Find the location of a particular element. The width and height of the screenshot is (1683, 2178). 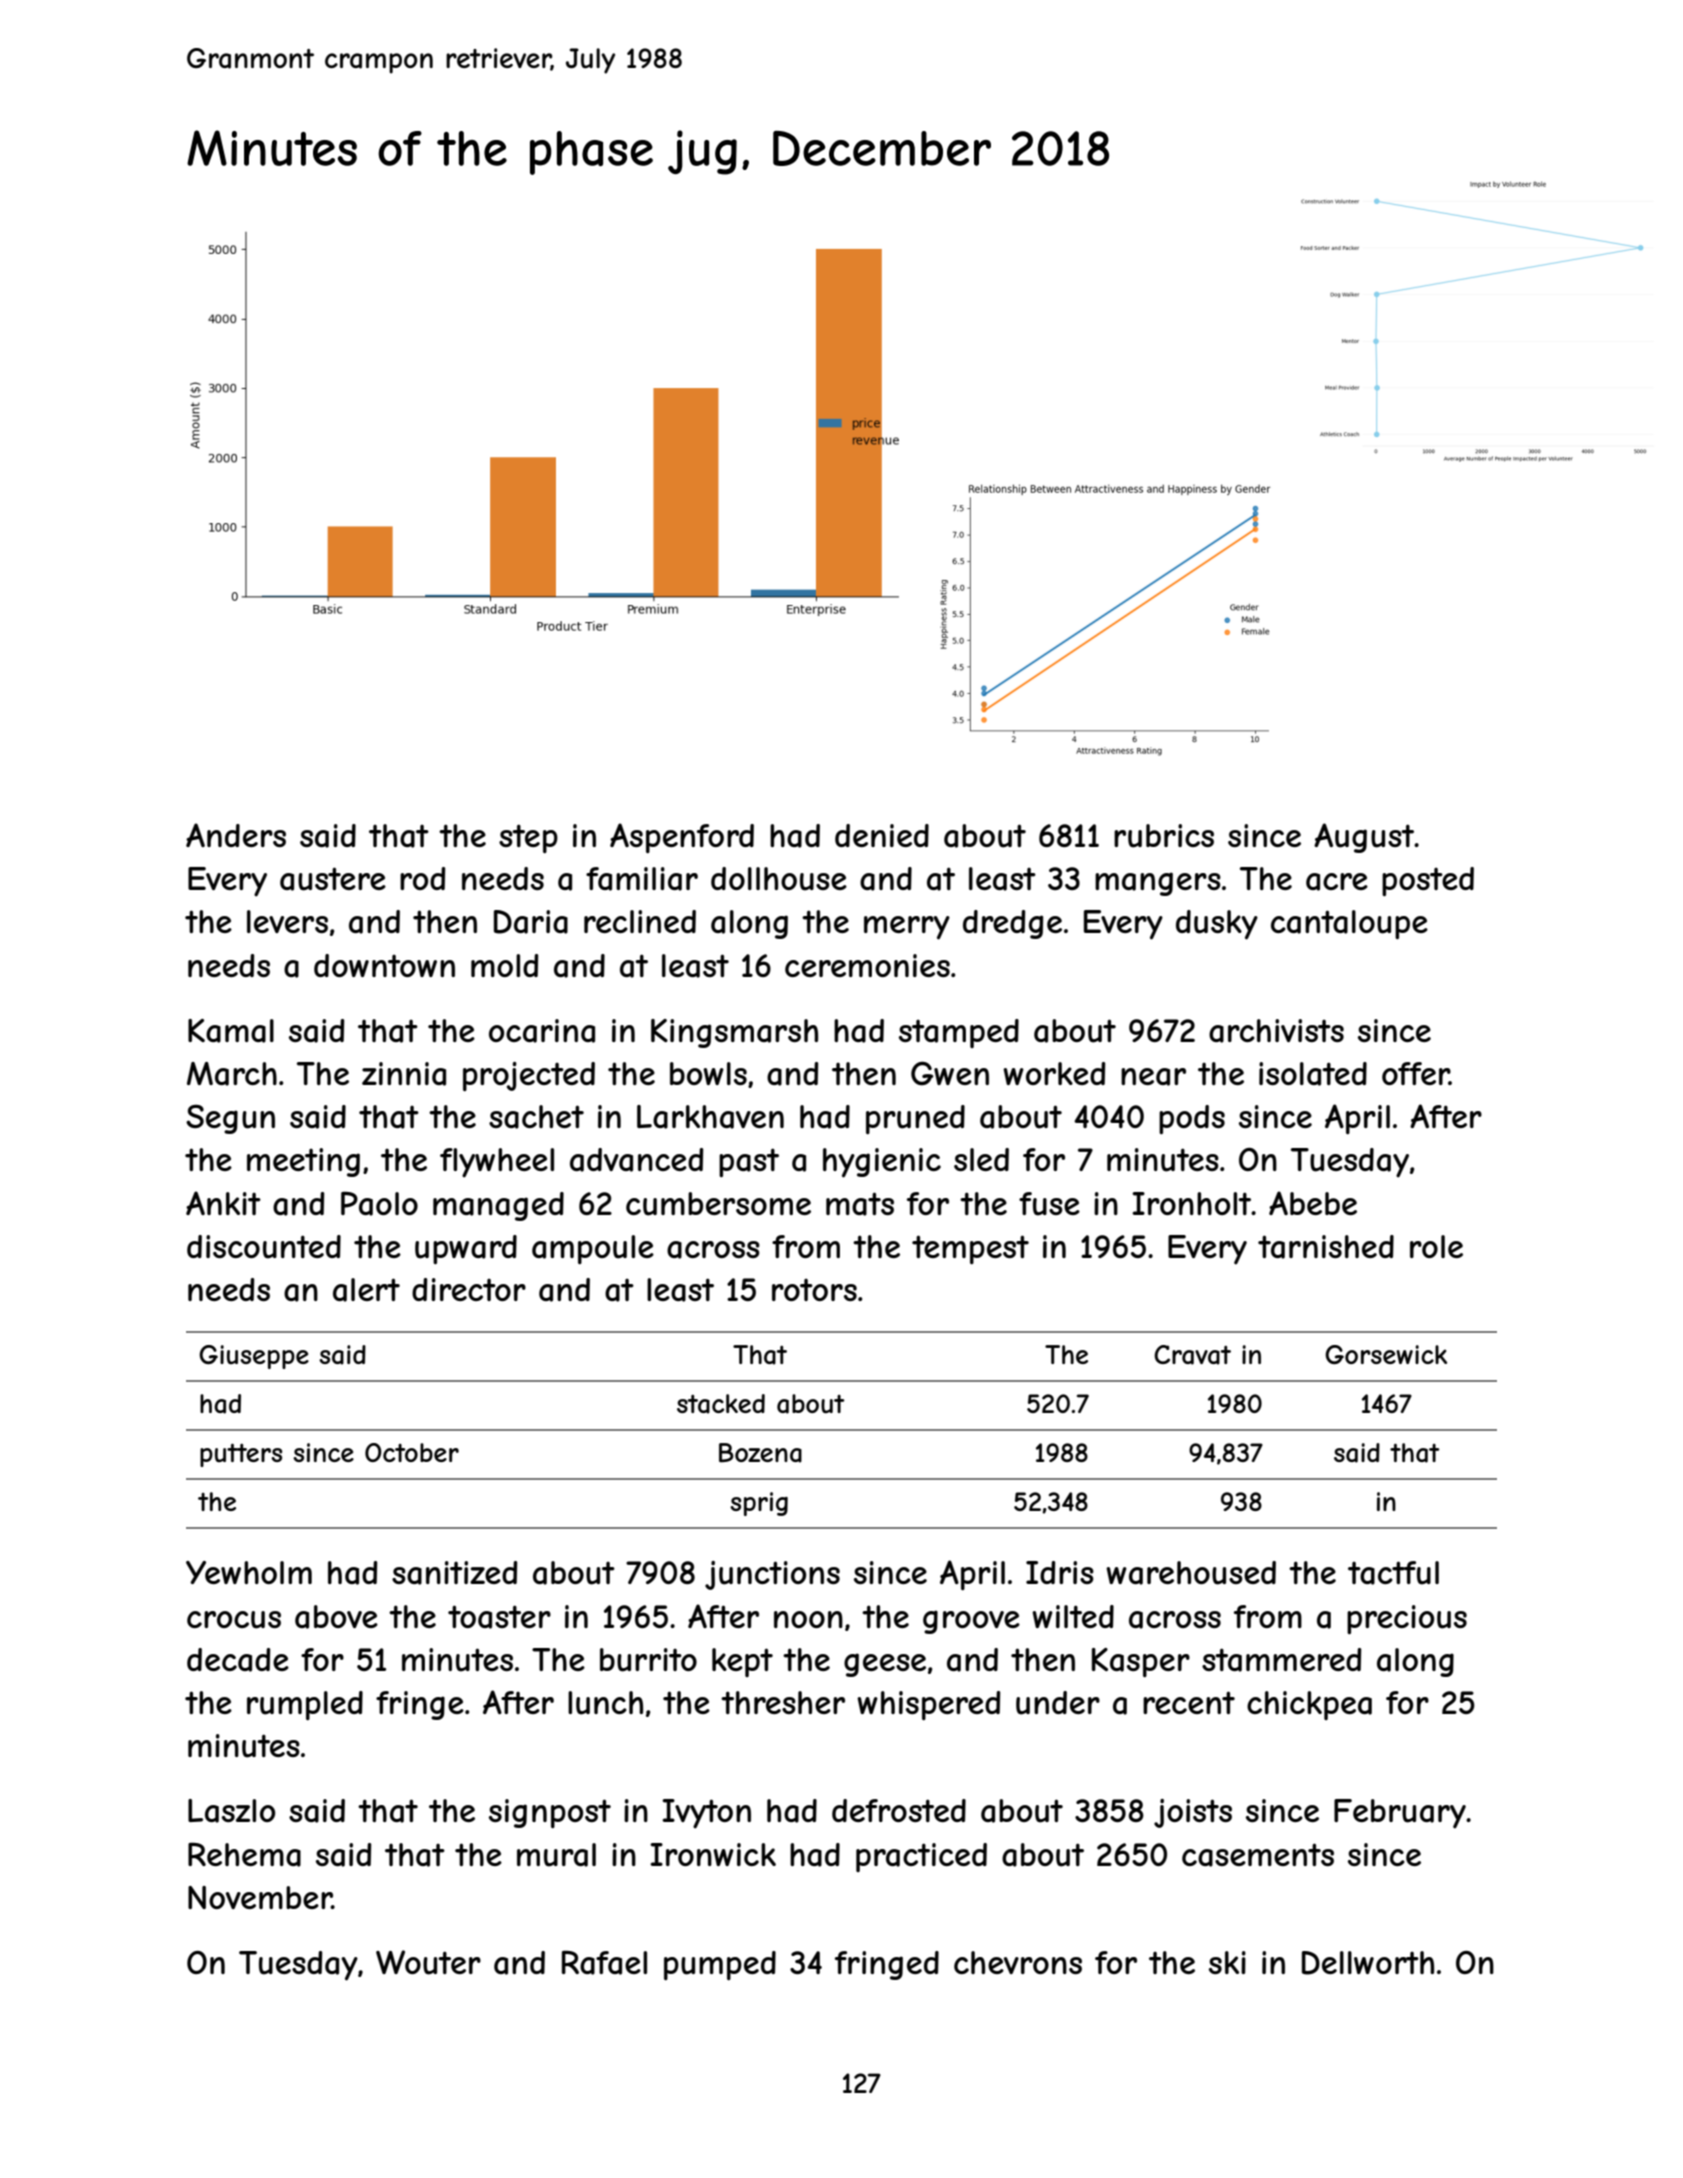

Anders is located at coordinates (236, 835).
